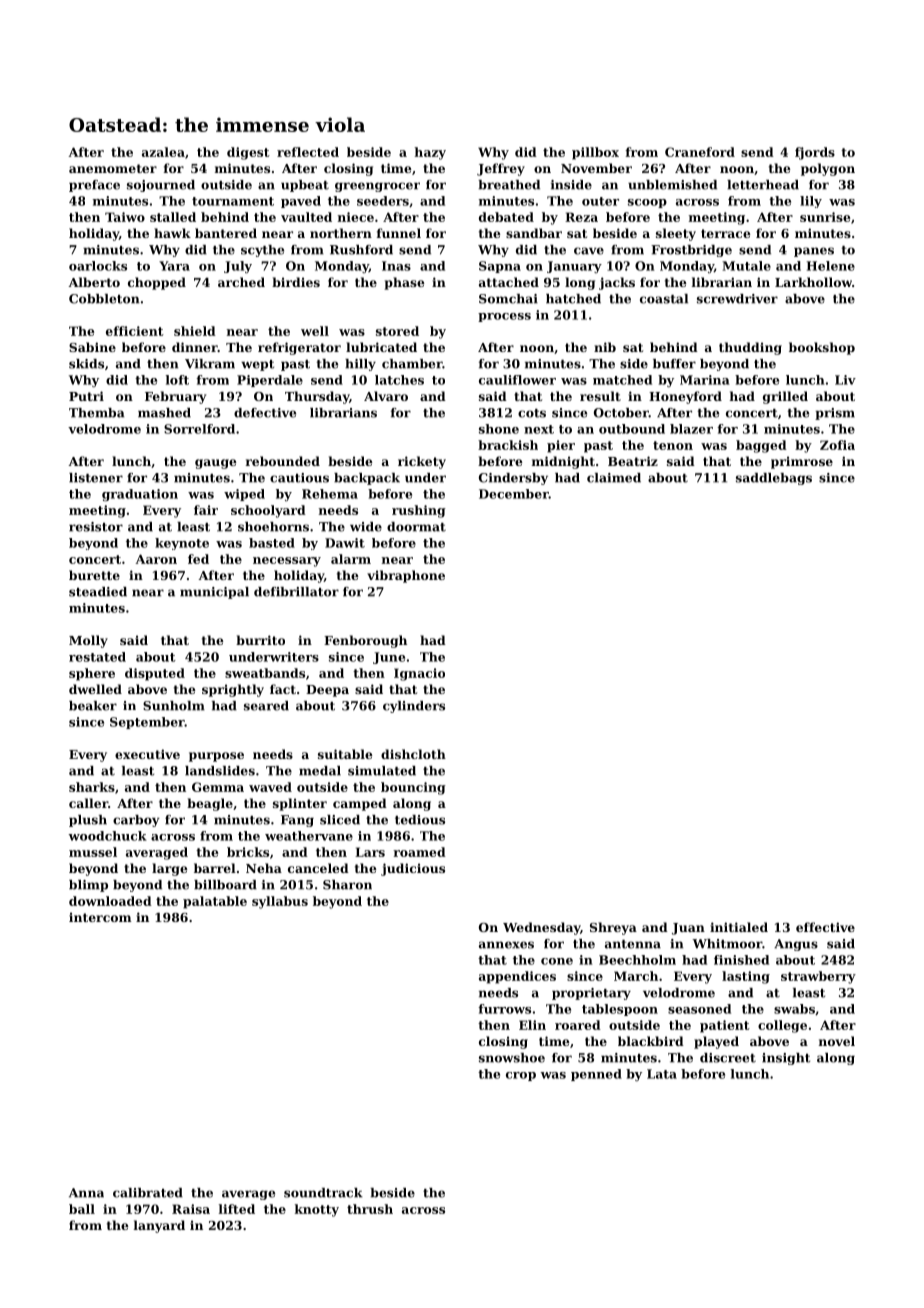 The width and height of the screenshot is (924, 1308). Describe the element at coordinates (340, 820) in the screenshot. I see `sliced` at that location.
